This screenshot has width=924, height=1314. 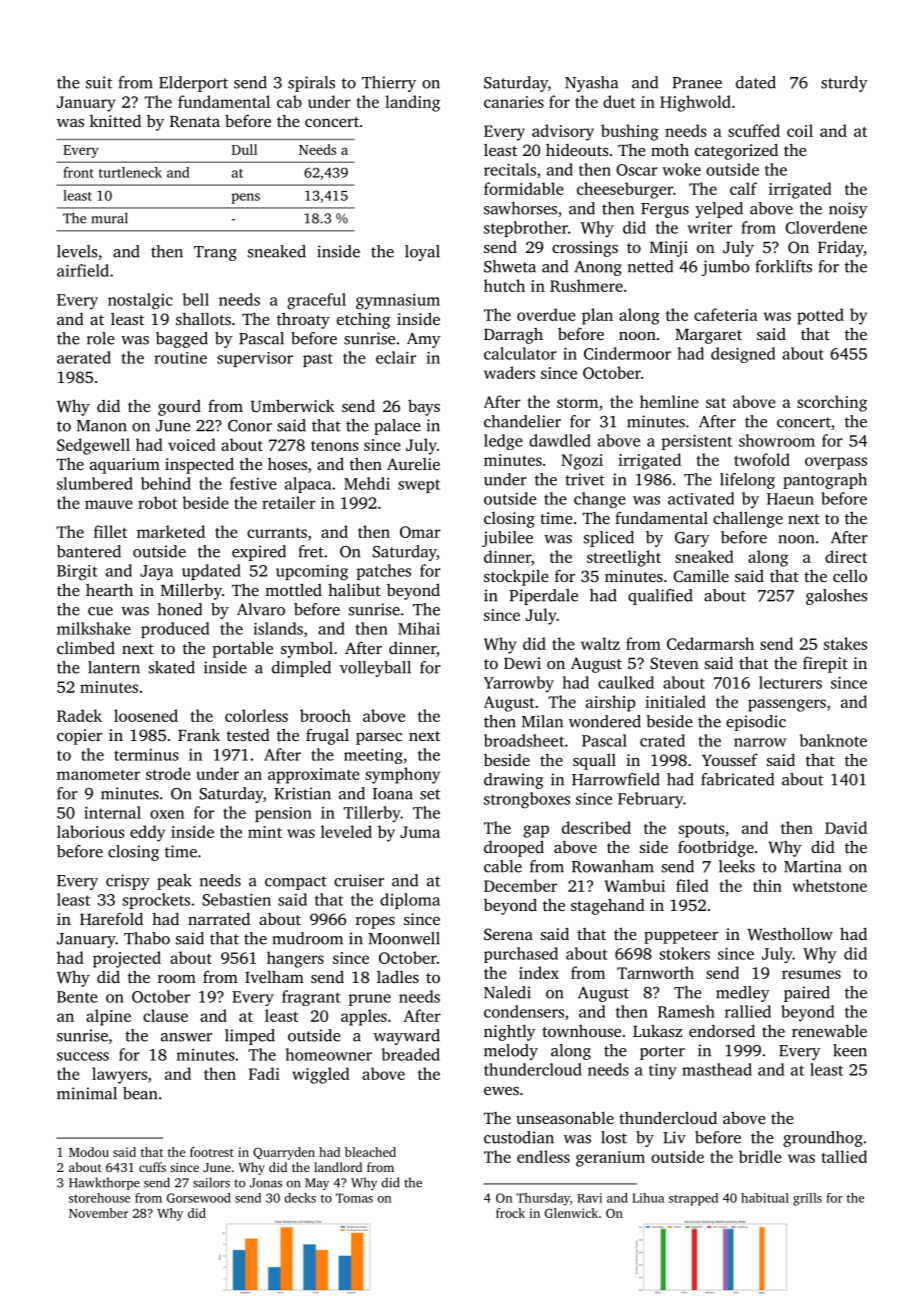 I want to click on endorsed, so click(x=722, y=1030).
